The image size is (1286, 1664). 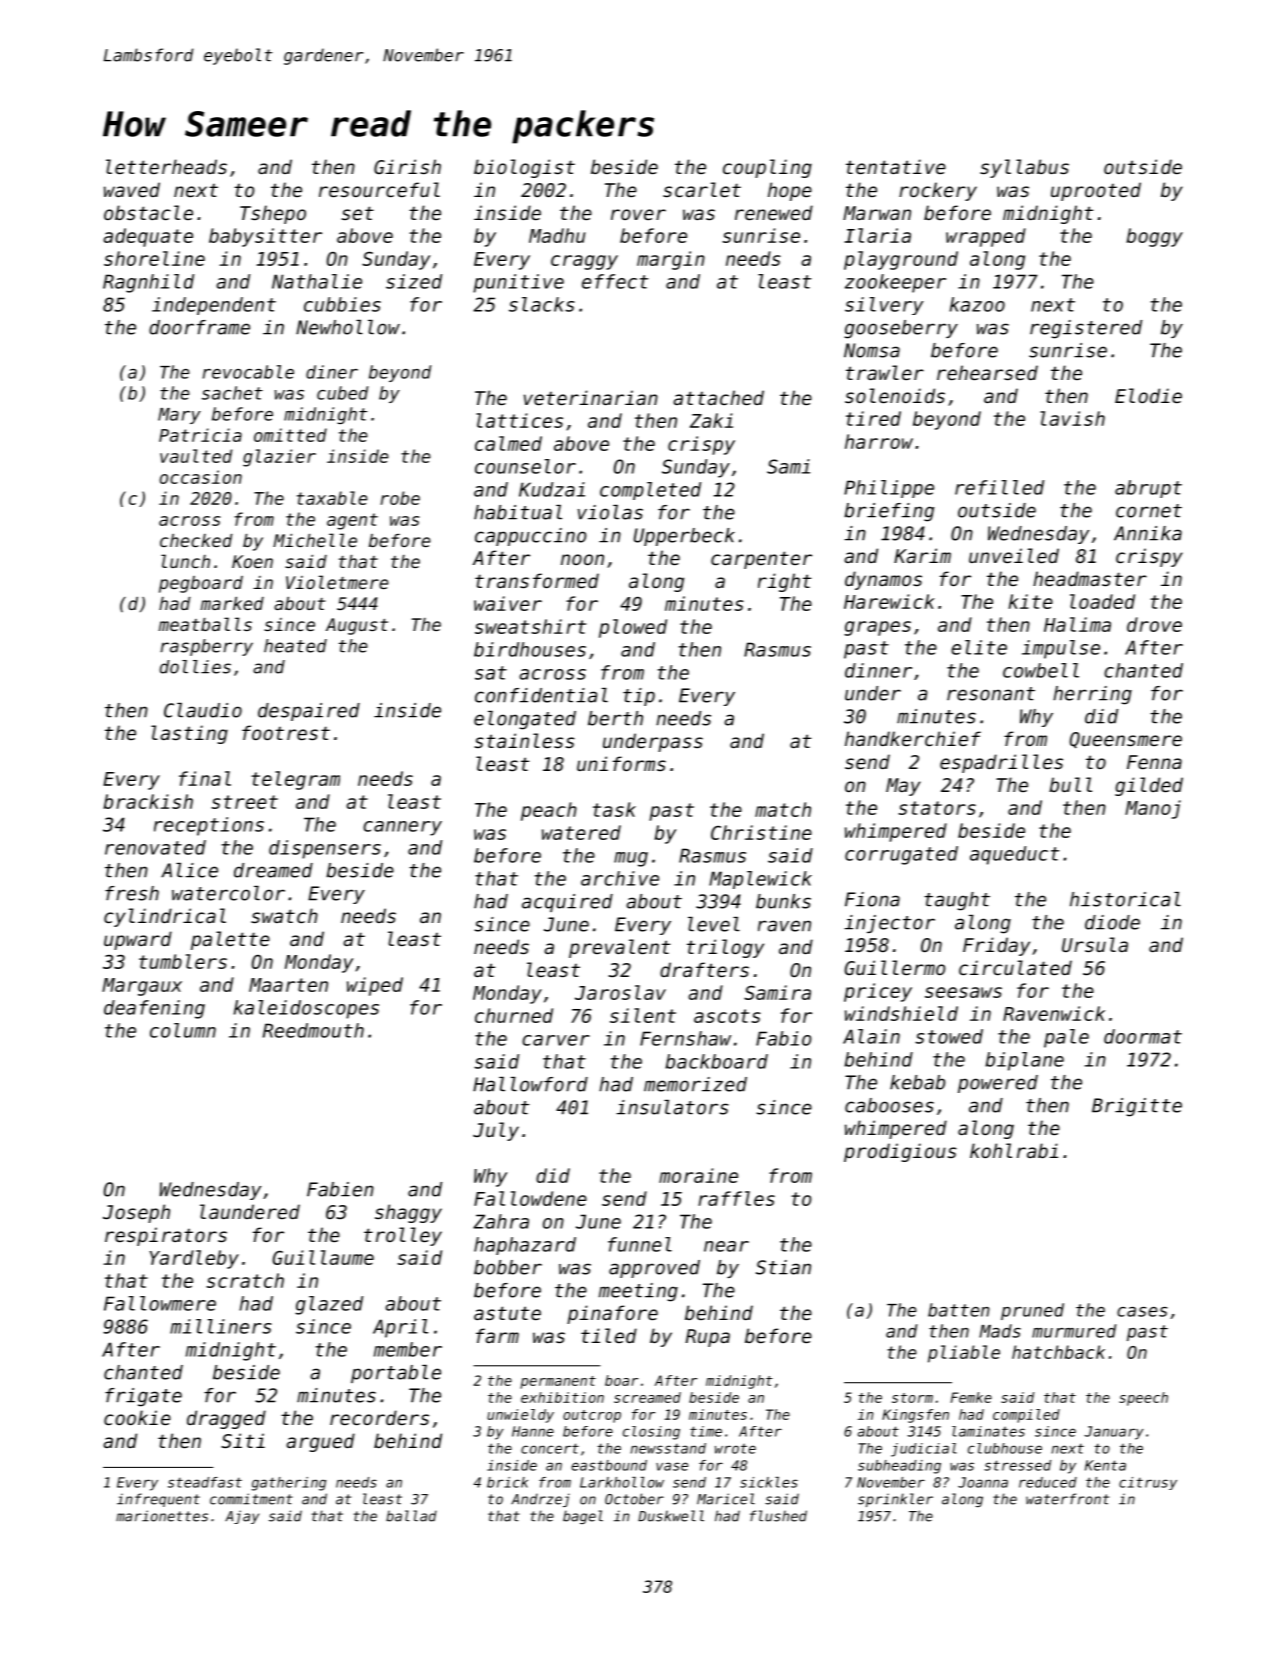 What do you see at coordinates (767, 168) in the image?
I see `coupling` at bounding box center [767, 168].
